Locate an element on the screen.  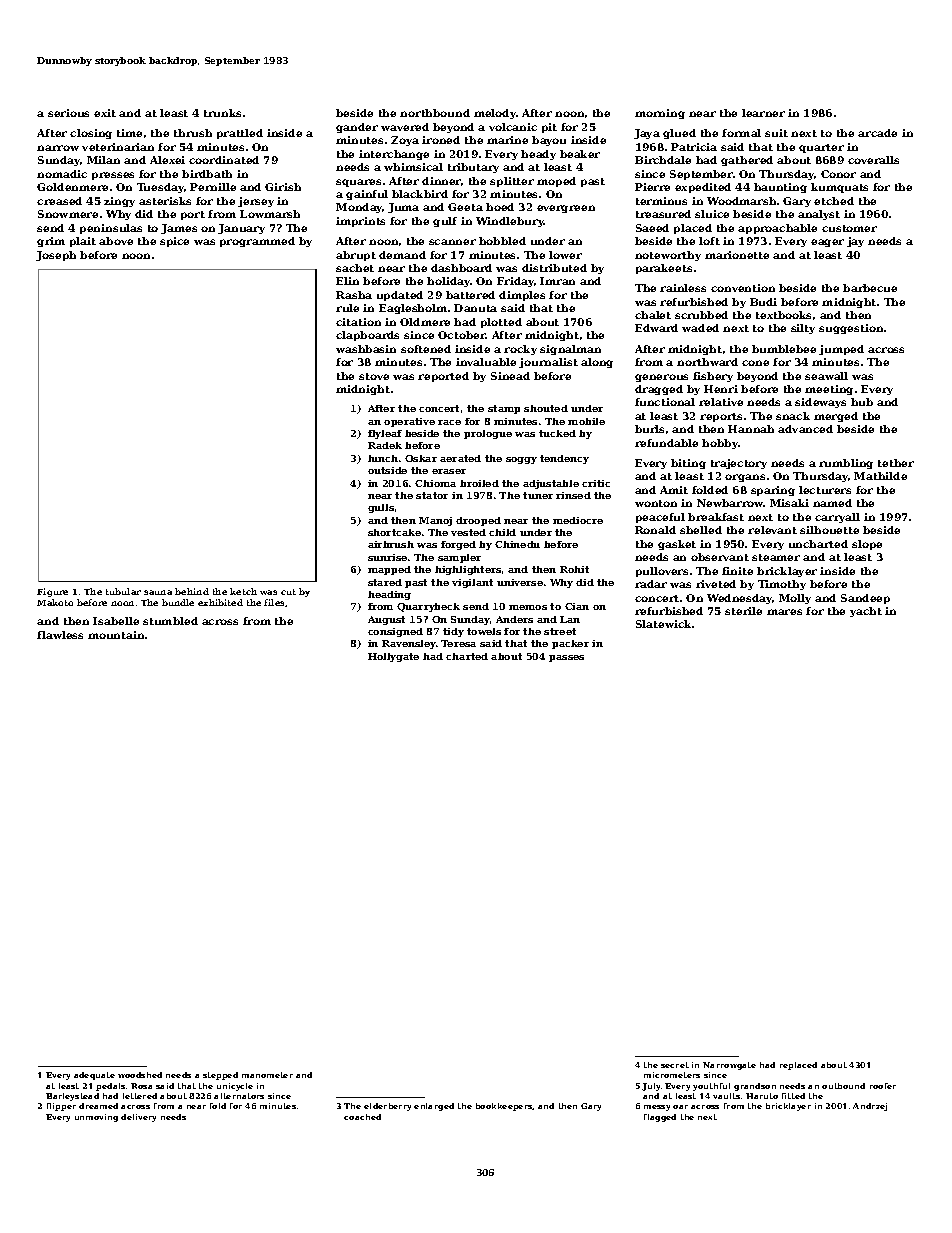
passes is located at coordinates (566, 658).
